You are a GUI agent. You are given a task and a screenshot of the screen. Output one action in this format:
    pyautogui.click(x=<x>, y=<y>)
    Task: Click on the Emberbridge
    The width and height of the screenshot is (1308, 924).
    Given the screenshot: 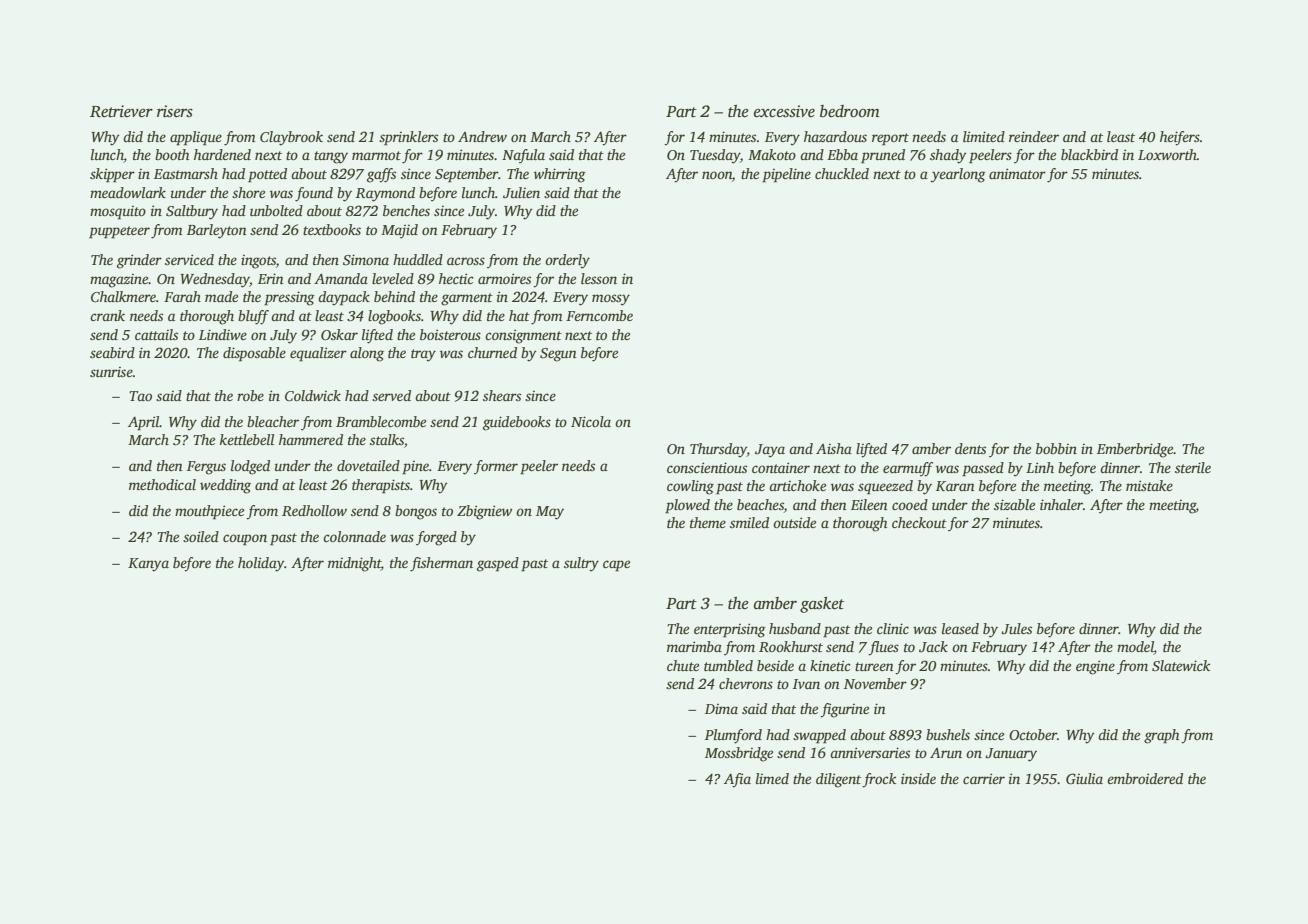 What is the action you would take?
    pyautogui.click(x=1135, y=450)
